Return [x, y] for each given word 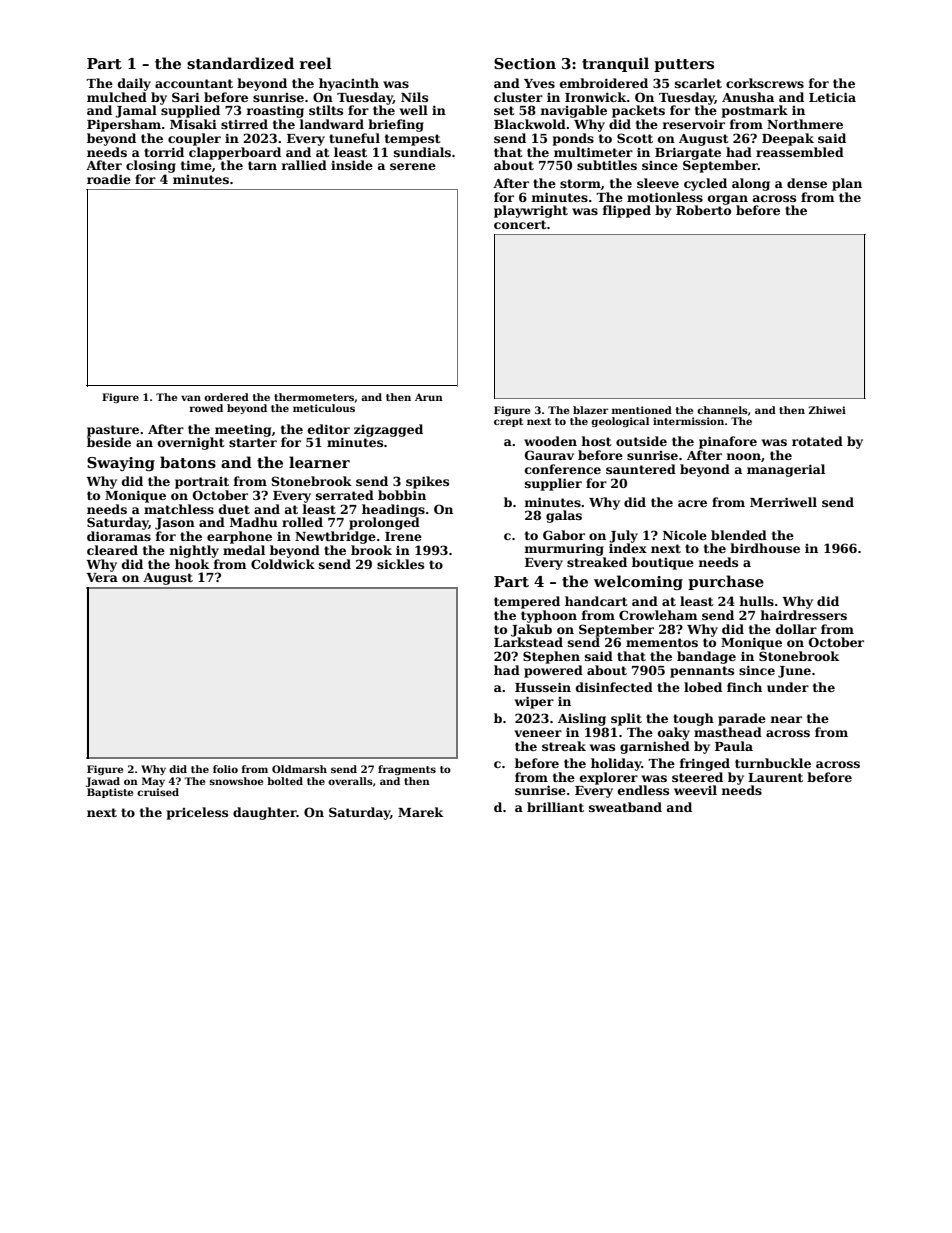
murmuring [564, 550]
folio [225, 769]
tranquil [615, 64]
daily [134, 84]
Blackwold [530, 124]
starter [253, 442]
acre [692, 503]
